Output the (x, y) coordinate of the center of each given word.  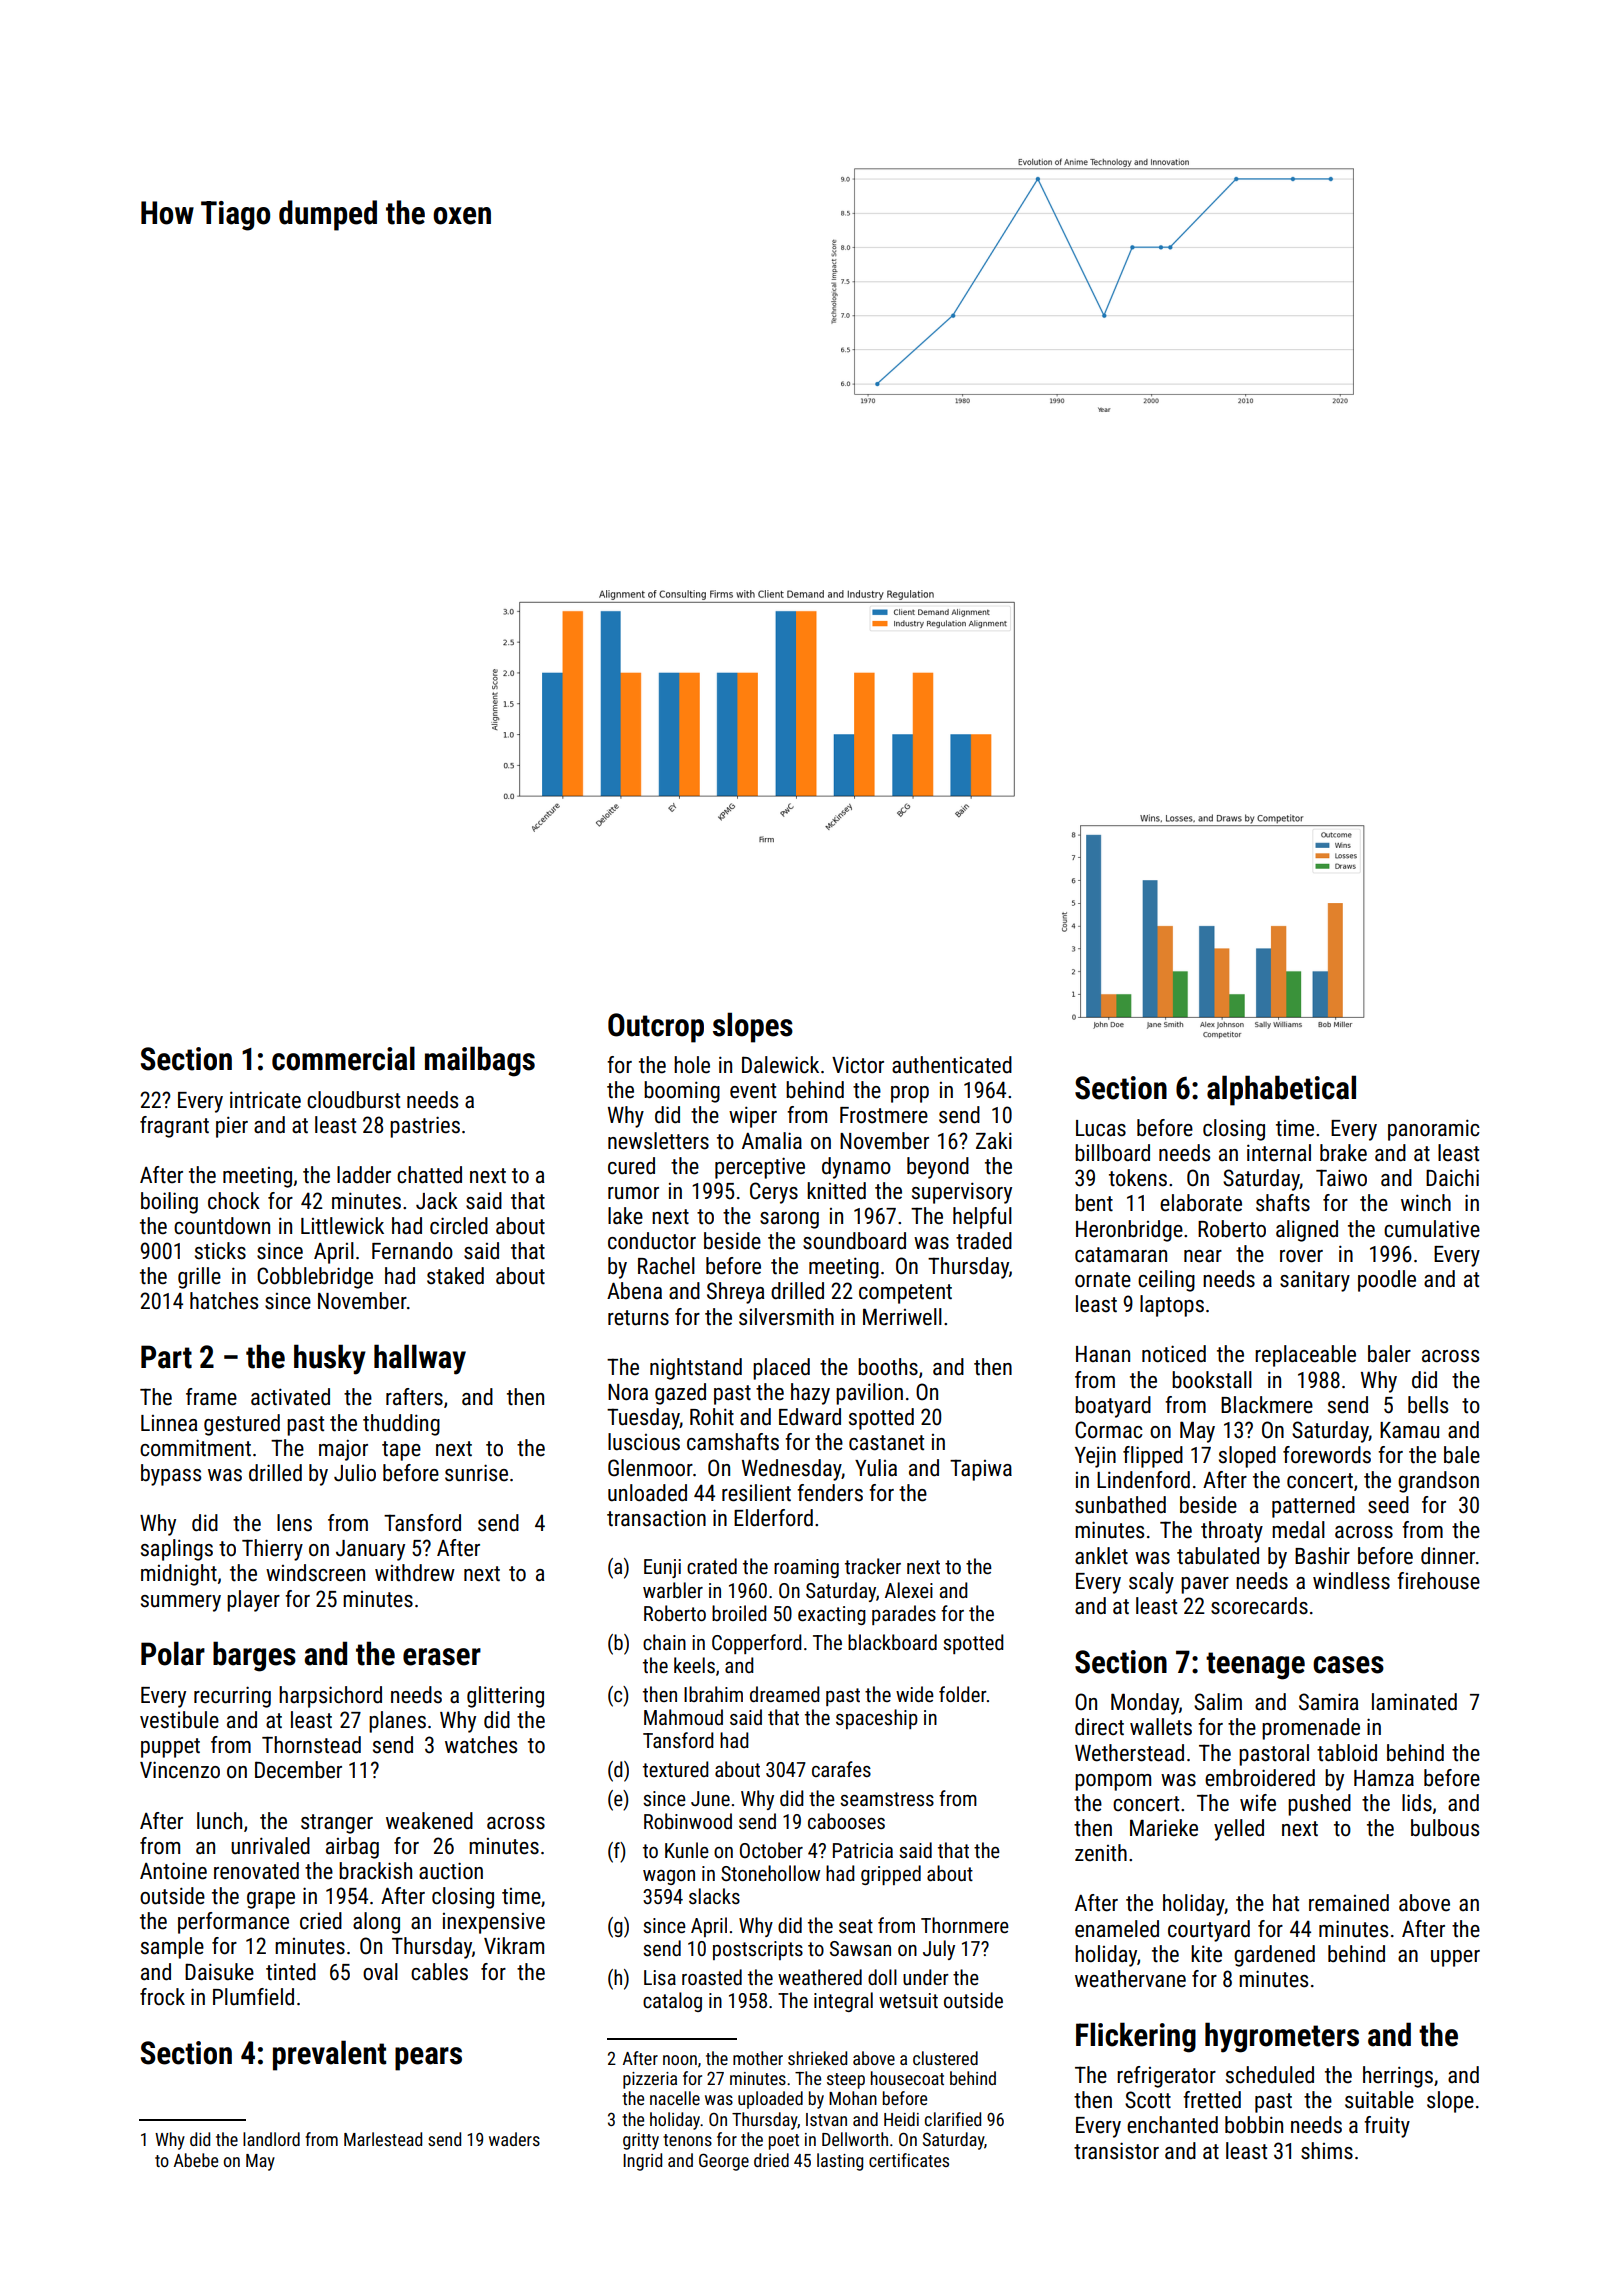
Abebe (196, 2160)
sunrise (476, 1473)
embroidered (1260, 1778)
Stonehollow (770, 1873)
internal (1279, 1153)
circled (459, 1226)
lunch (219, 1821)
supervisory (962, 1193)
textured (676, 1769)
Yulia (876, 1468)
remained (1349, 1903)
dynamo (856, 1168)
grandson (1438, 1482)
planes (397, 1722)
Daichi (1452, 1178)
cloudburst (353, 1100)
